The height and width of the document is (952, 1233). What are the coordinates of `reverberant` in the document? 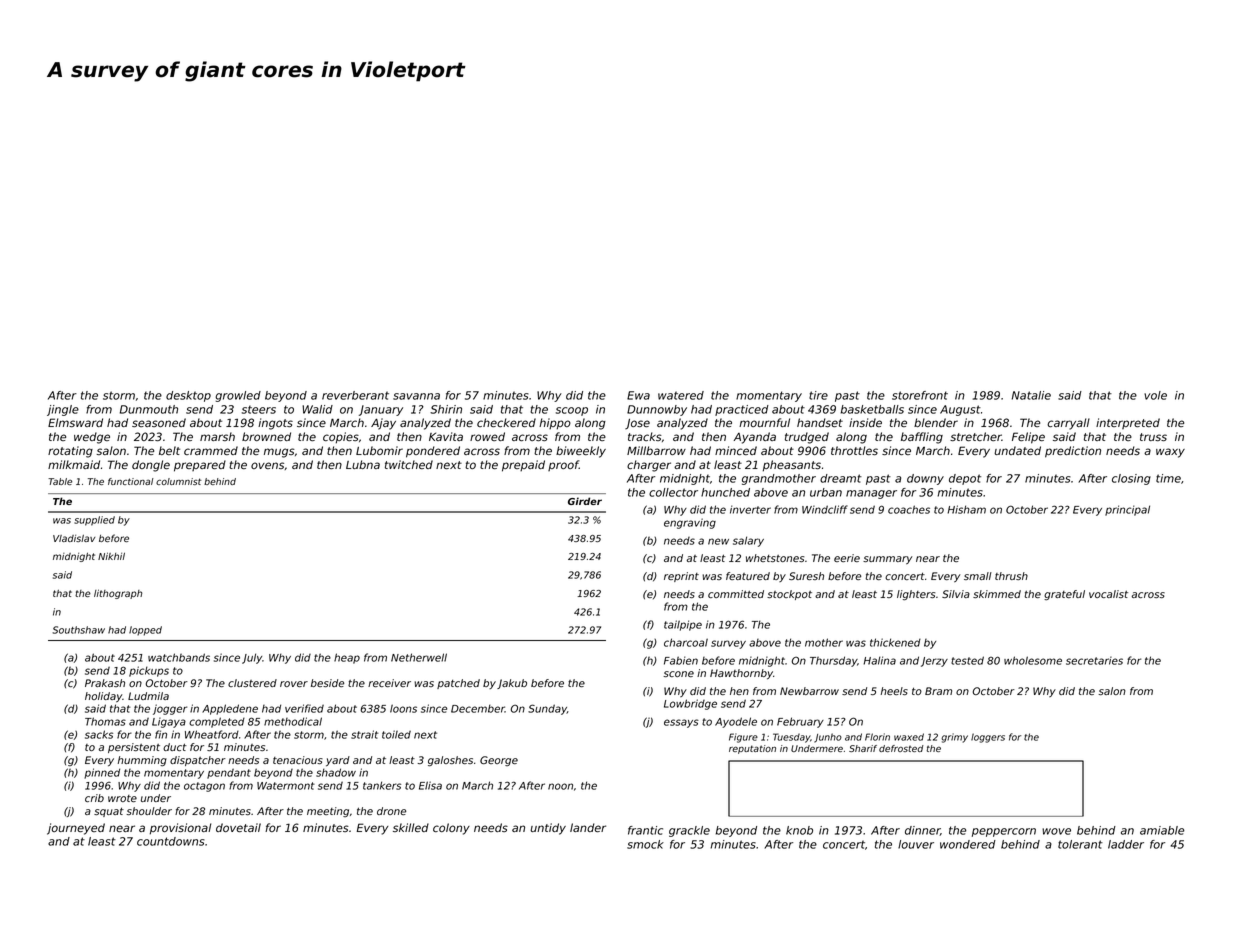 It's located at (355, 395).
